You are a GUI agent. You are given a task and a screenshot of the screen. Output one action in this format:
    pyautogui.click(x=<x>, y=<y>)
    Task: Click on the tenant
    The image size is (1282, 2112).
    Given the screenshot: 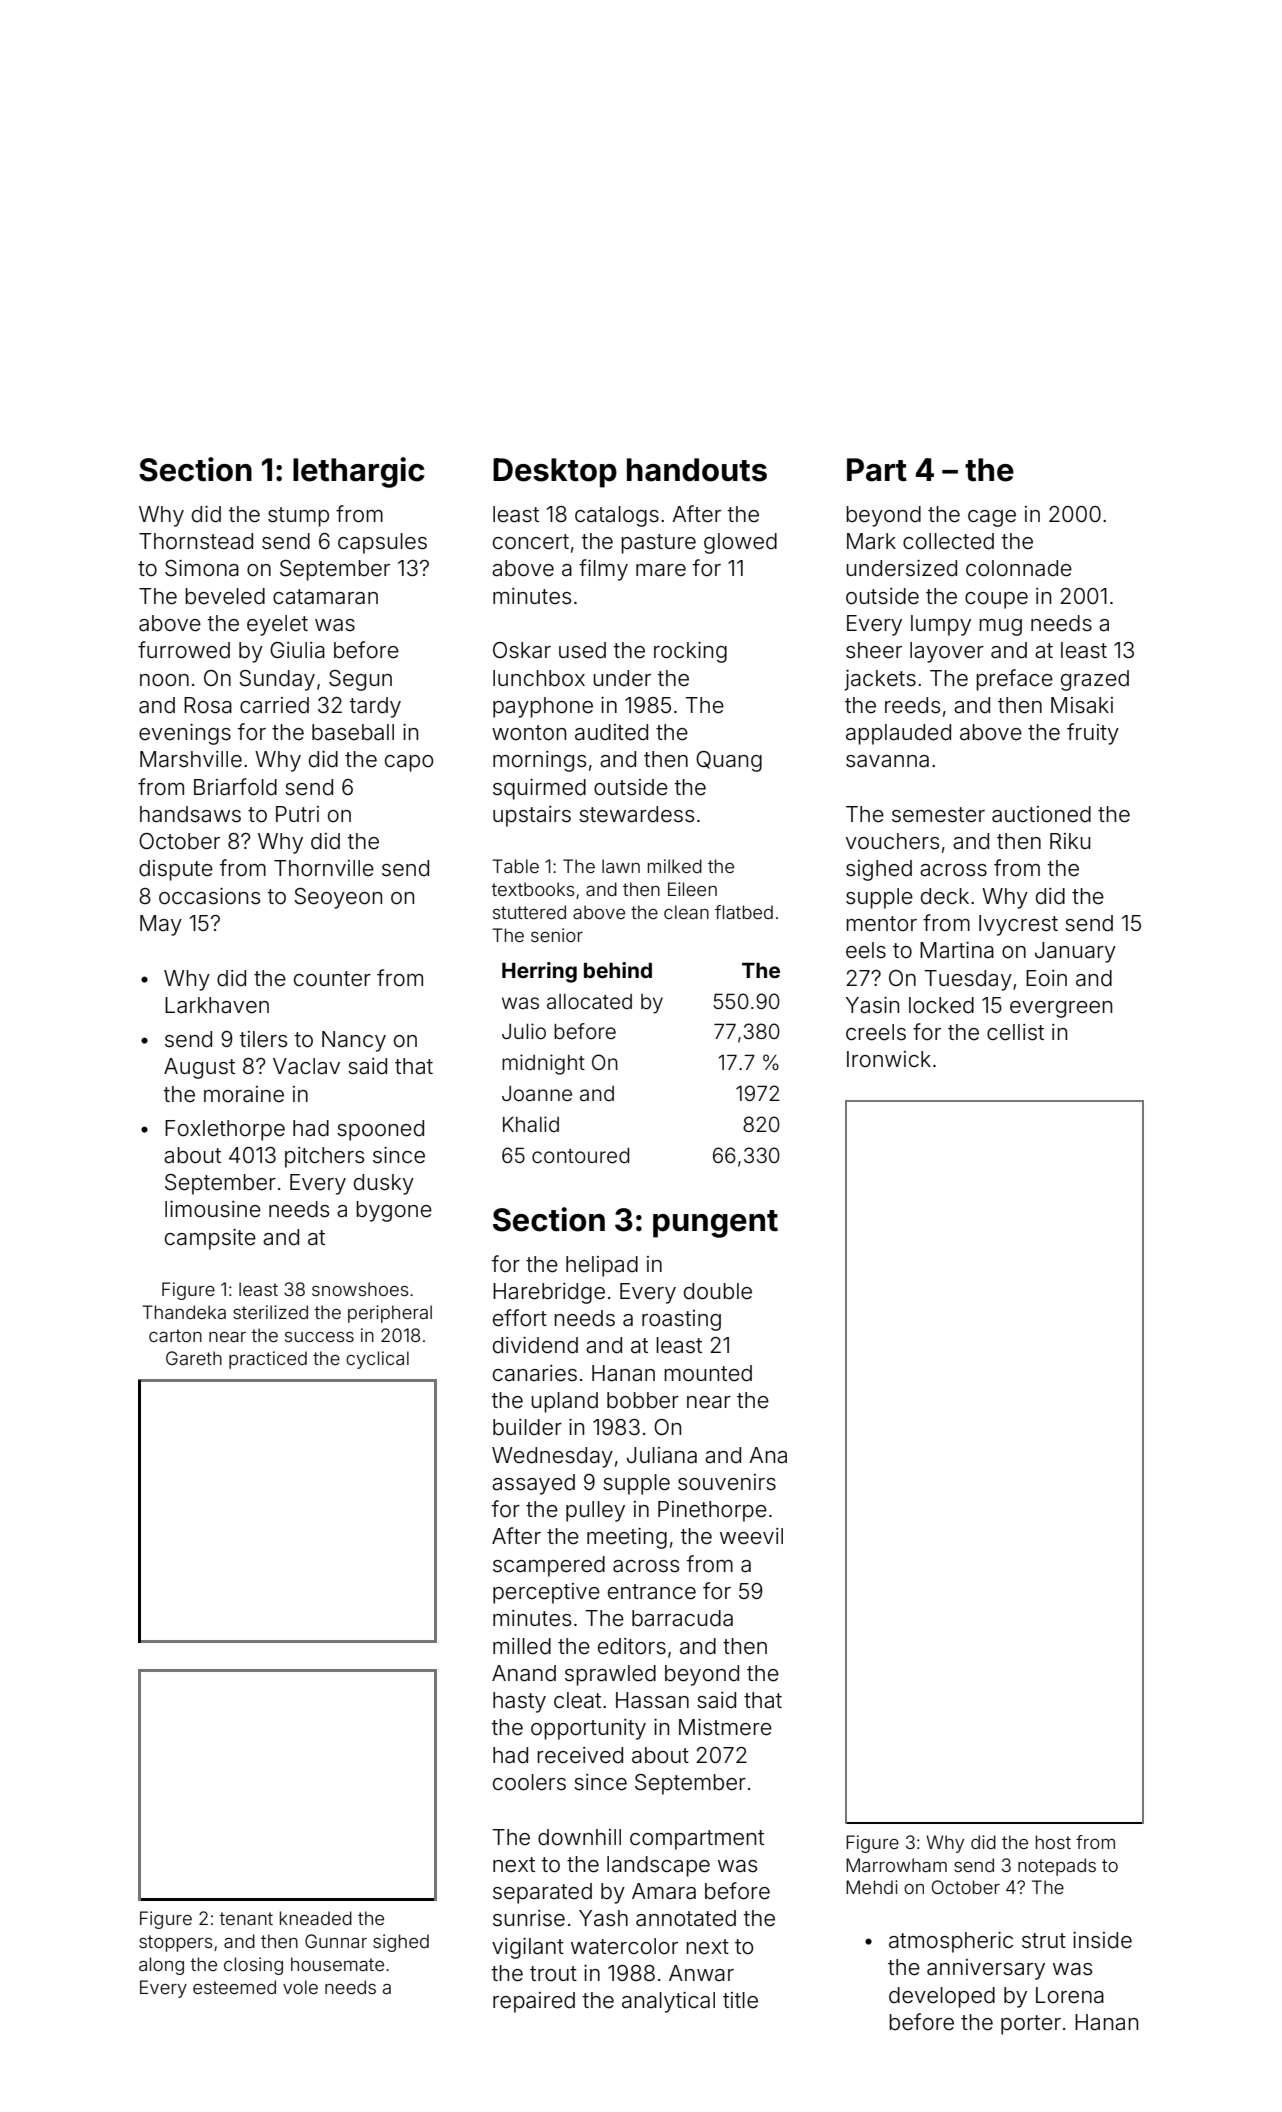 What is the action you would take?
    pyautogui.click(x=246, y=1918)
